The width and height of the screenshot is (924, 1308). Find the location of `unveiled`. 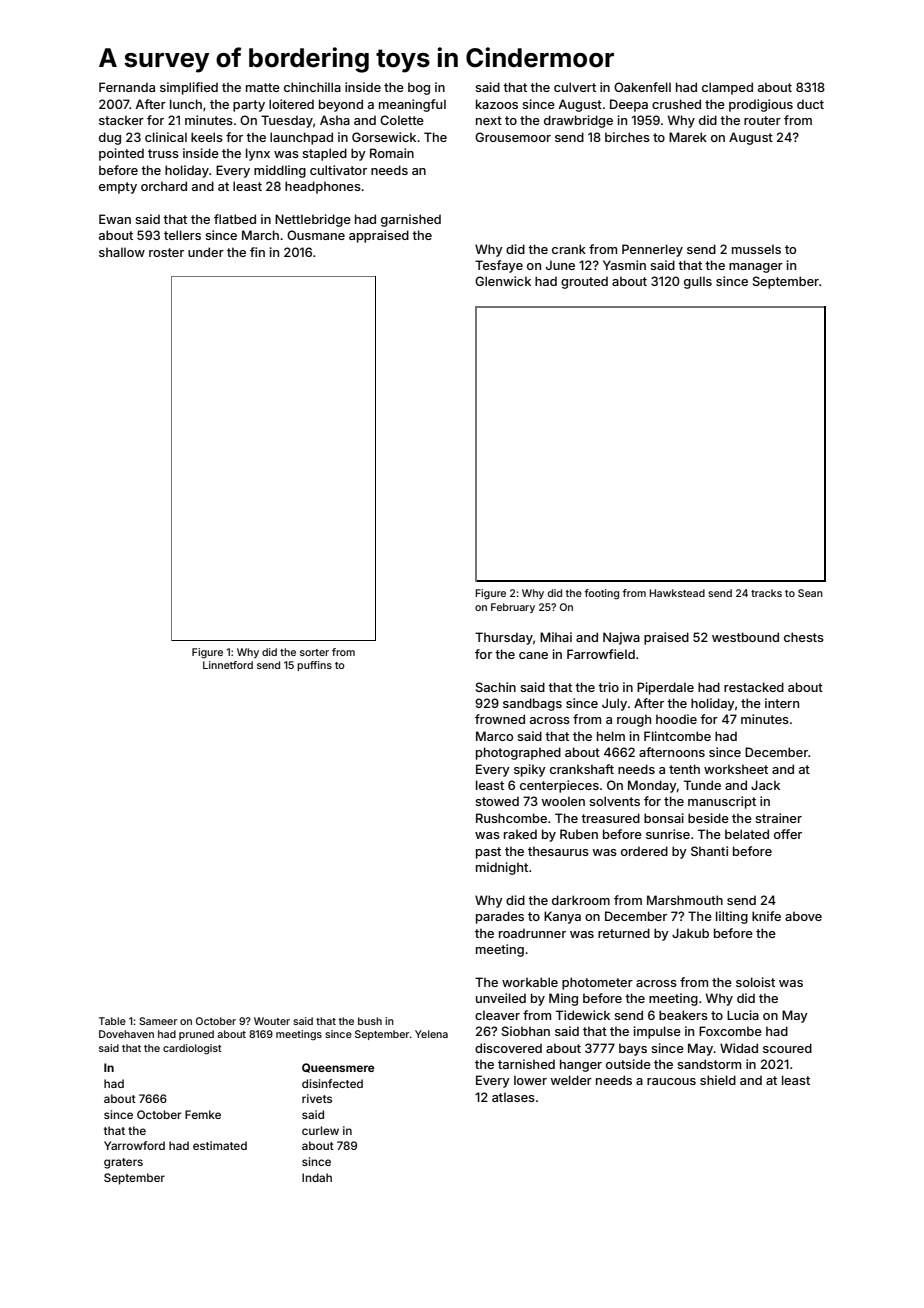

unveiled is located at coordinates (501, 998).
